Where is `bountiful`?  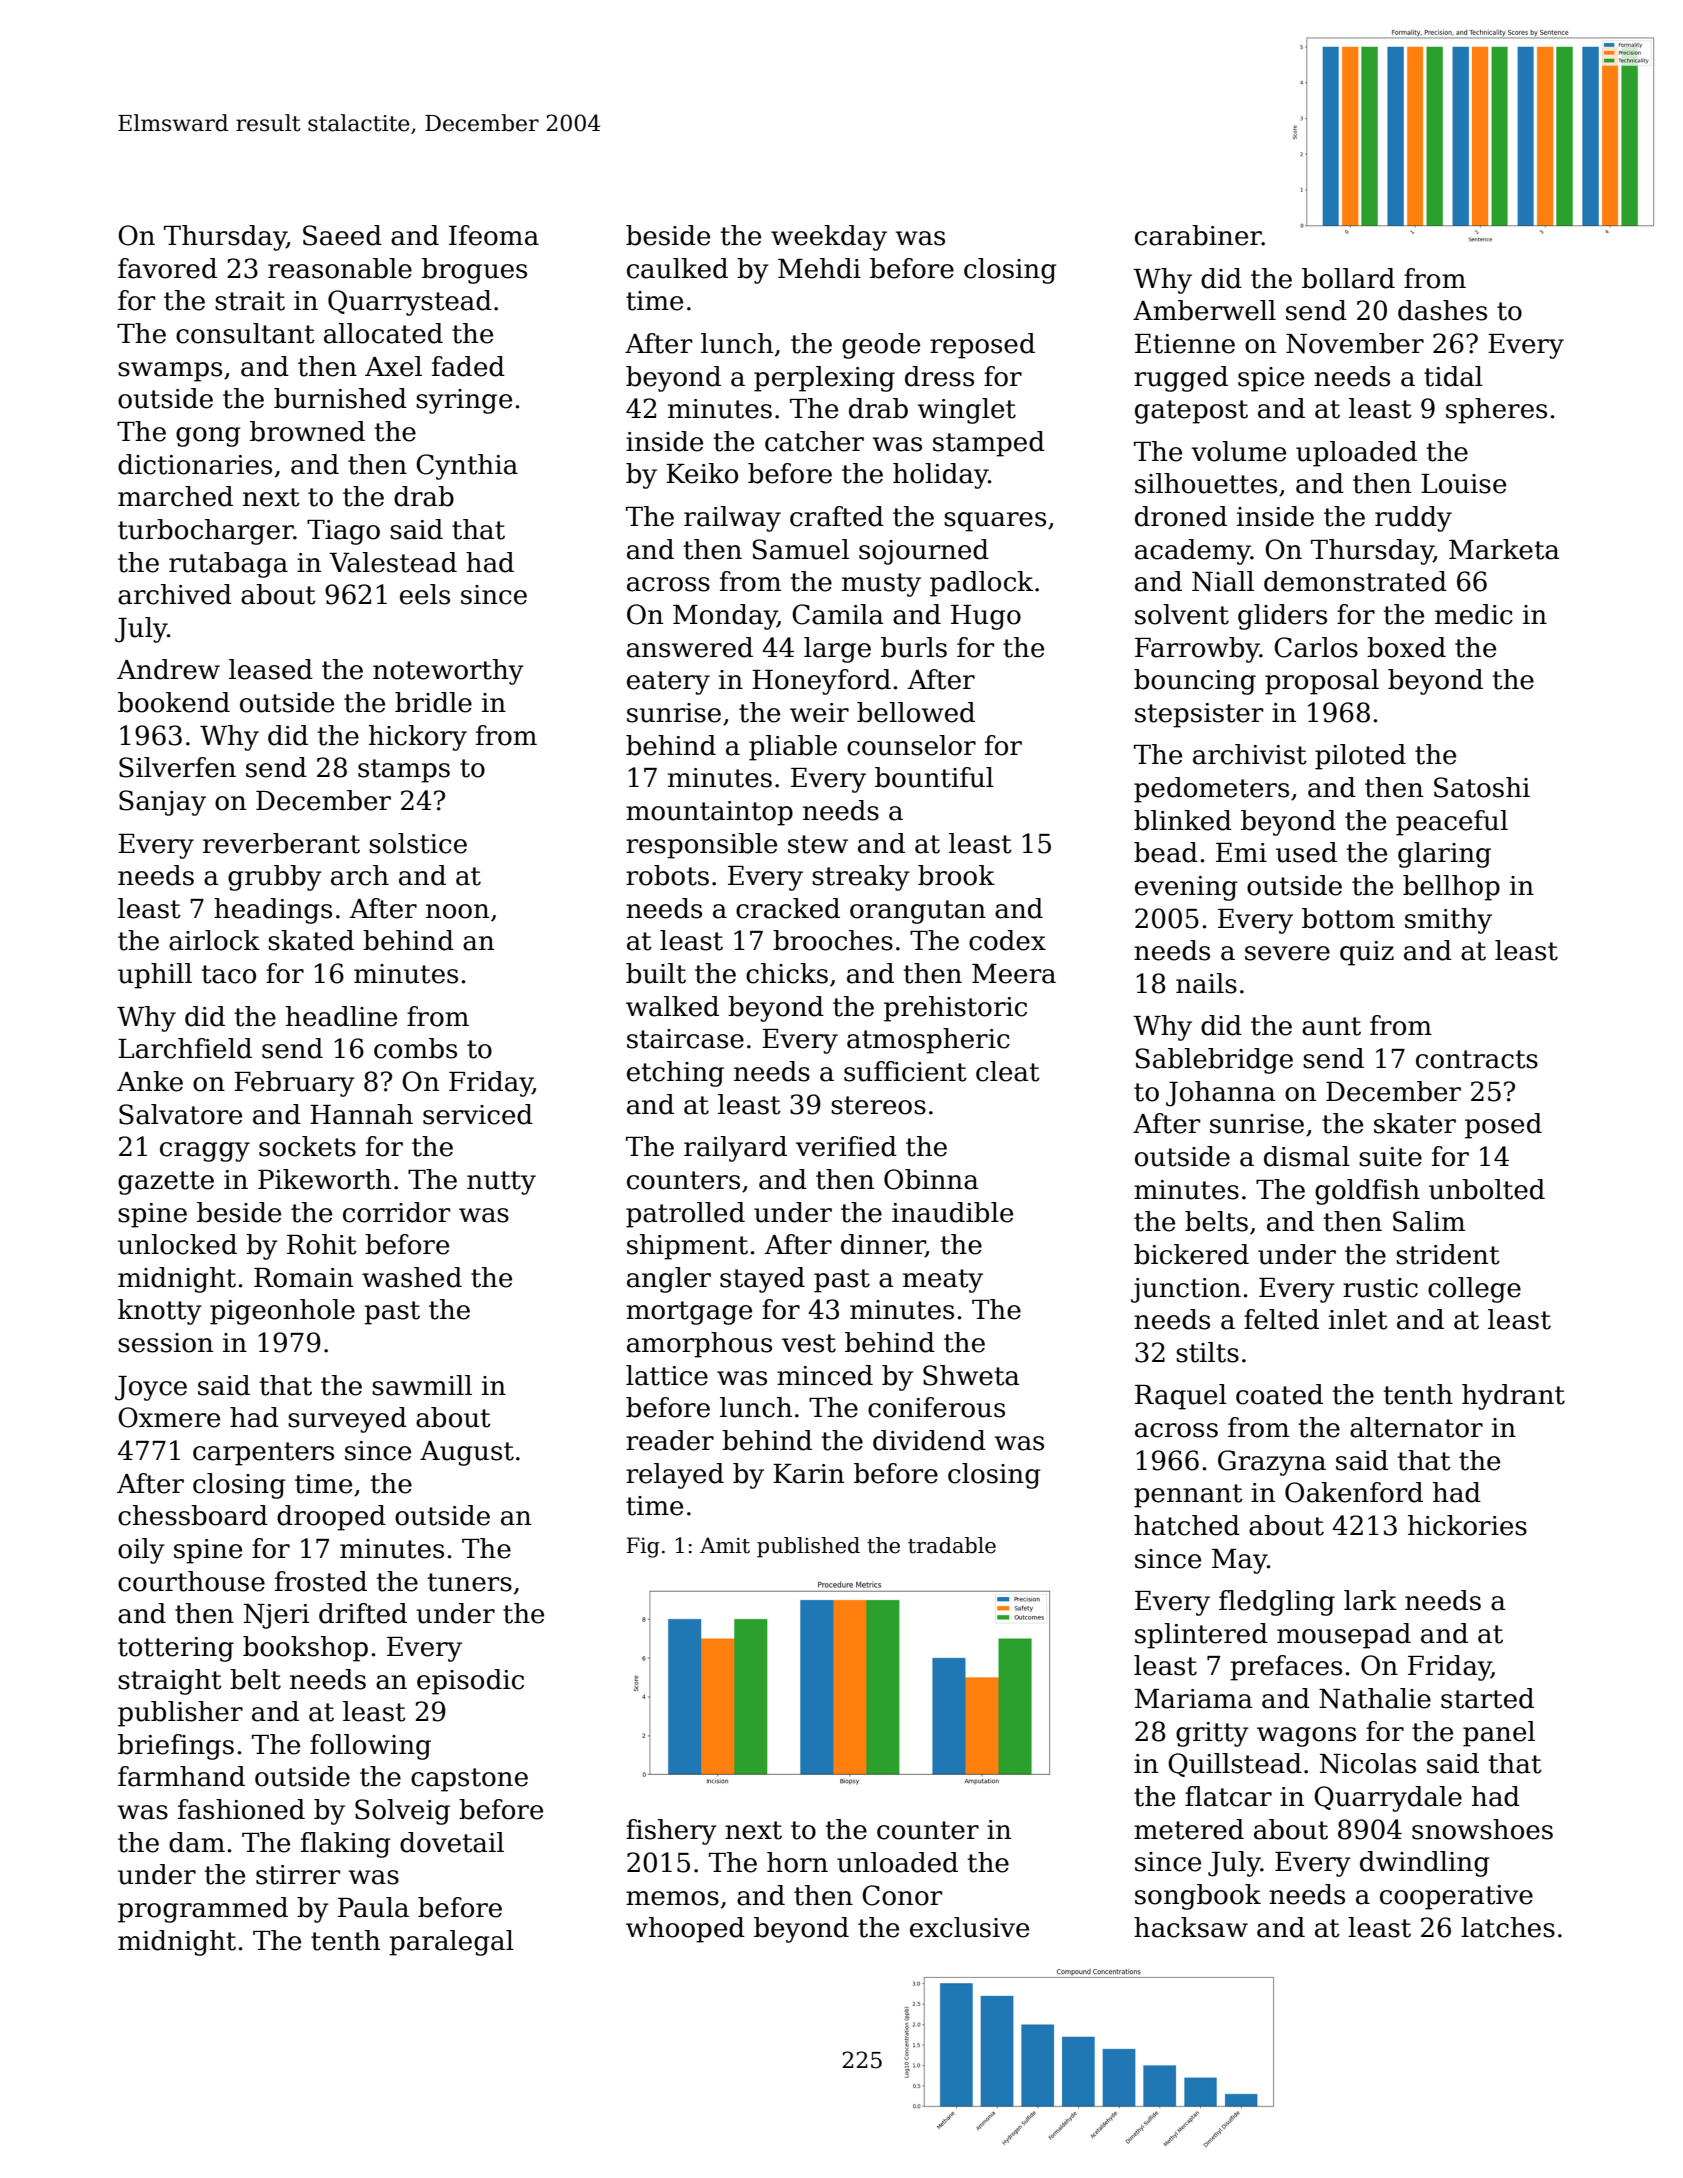
bountiful is located at coordinates (934, 777).
